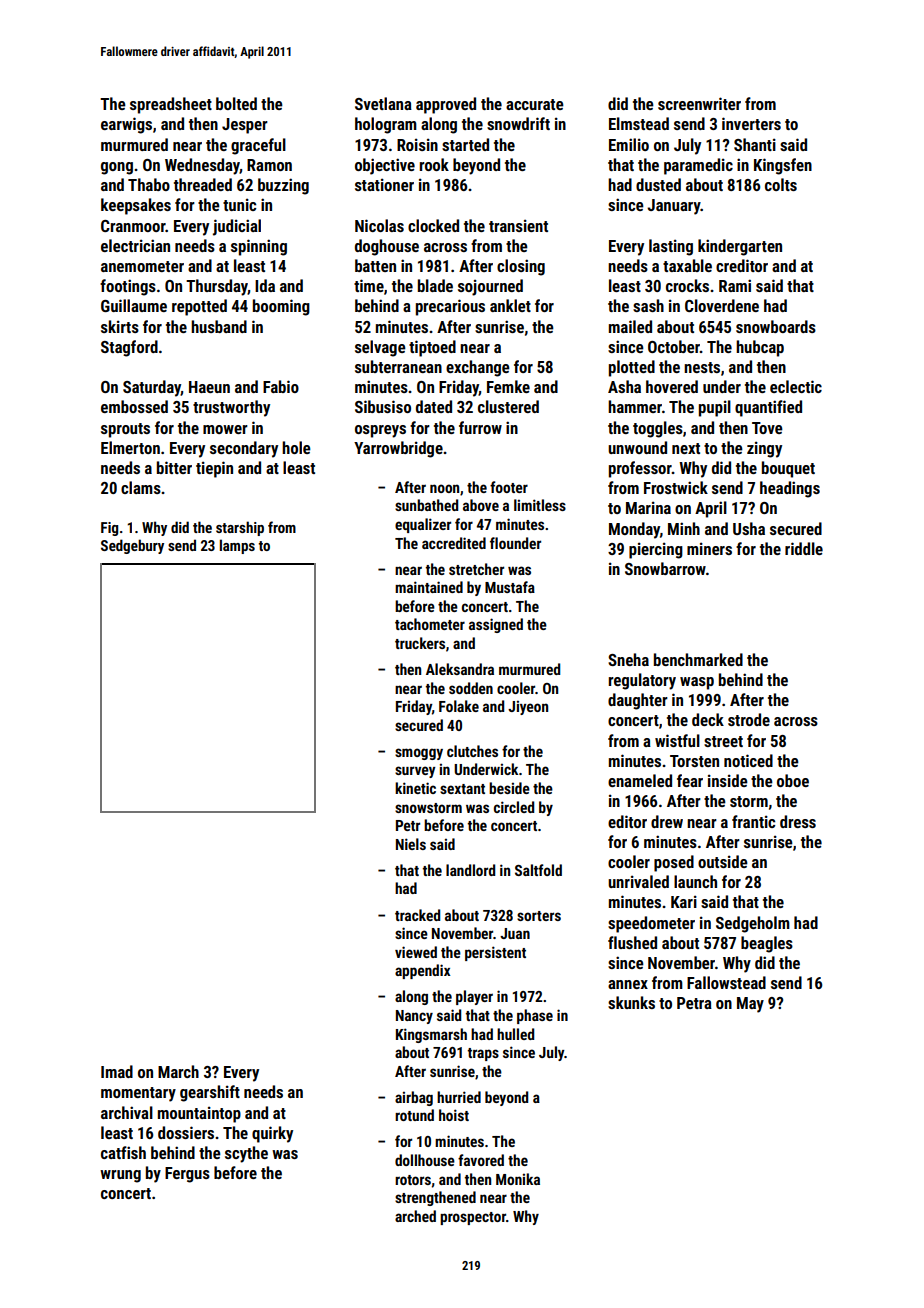  I want to click on furrow, so click(480, 427).
